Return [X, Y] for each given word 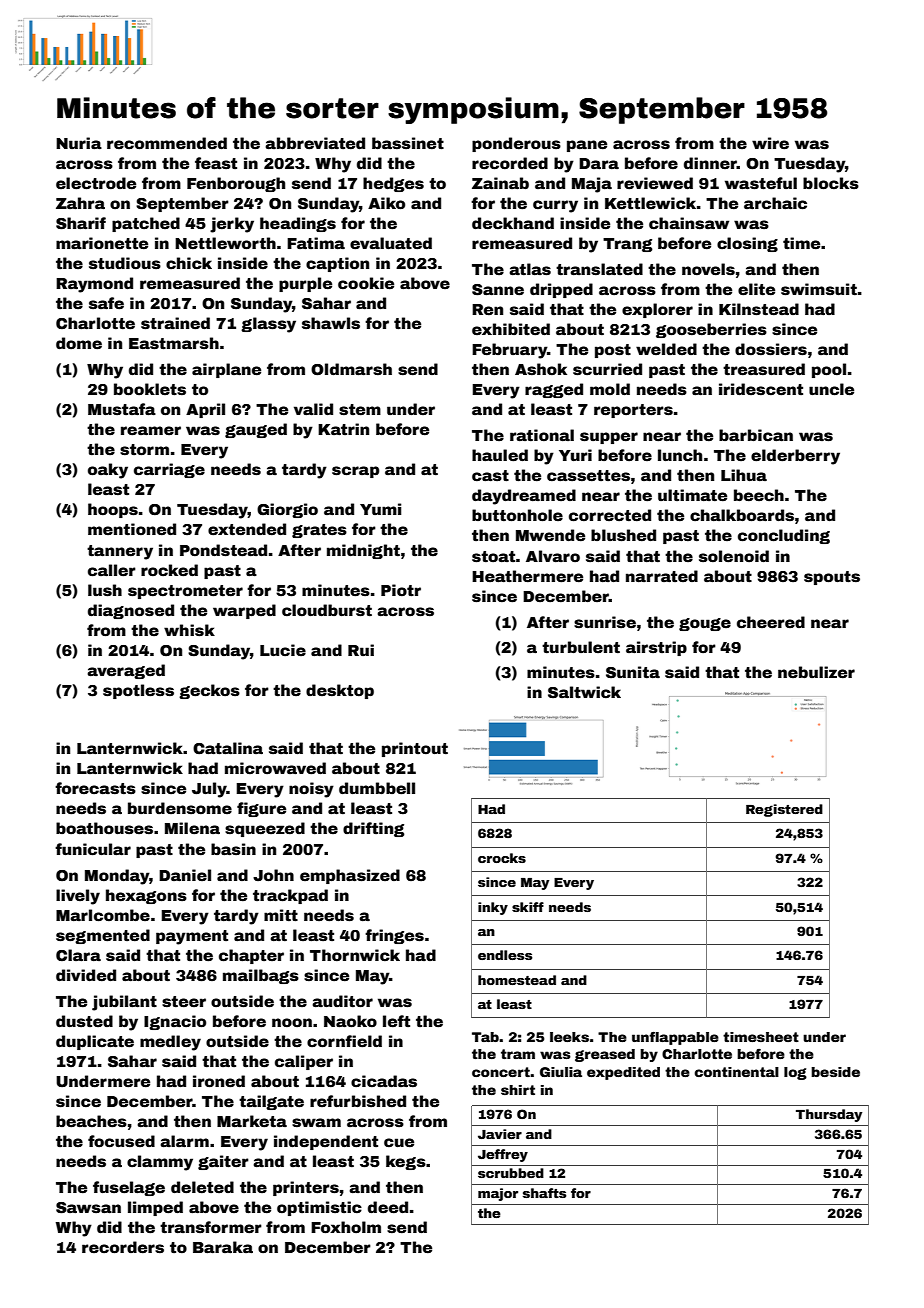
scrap [355, 472]
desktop [340, 691]
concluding [784, 536]
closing [747, 244]
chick [189, 263]
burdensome [180, 808]
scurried [607, 369]
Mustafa [122, 409]
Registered [784, 810]
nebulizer [816, 672]
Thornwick [355, 955]
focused [121, 1141]
